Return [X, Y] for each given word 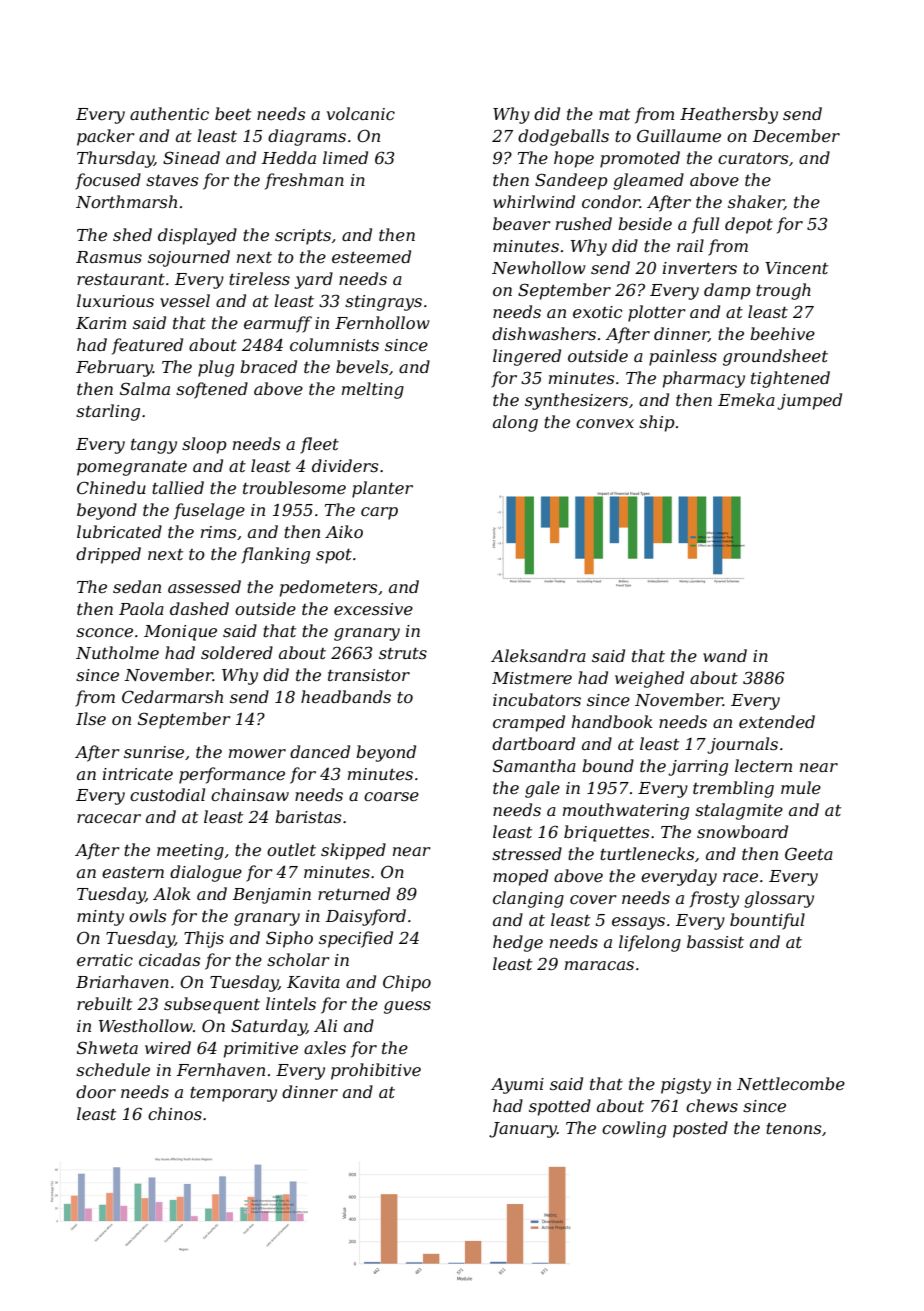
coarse [391, 796]
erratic [105, 960]
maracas [599, 965]
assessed [204, 586]
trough [783, 291]
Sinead [191, 157]
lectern [763, 765]
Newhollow [539, 267]
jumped [809, 401]
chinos [175, 1113]
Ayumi [517, 1086]
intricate [138, 774]
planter [382, 489]
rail [690, 245]
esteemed [371, 256]
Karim [101, 323]
